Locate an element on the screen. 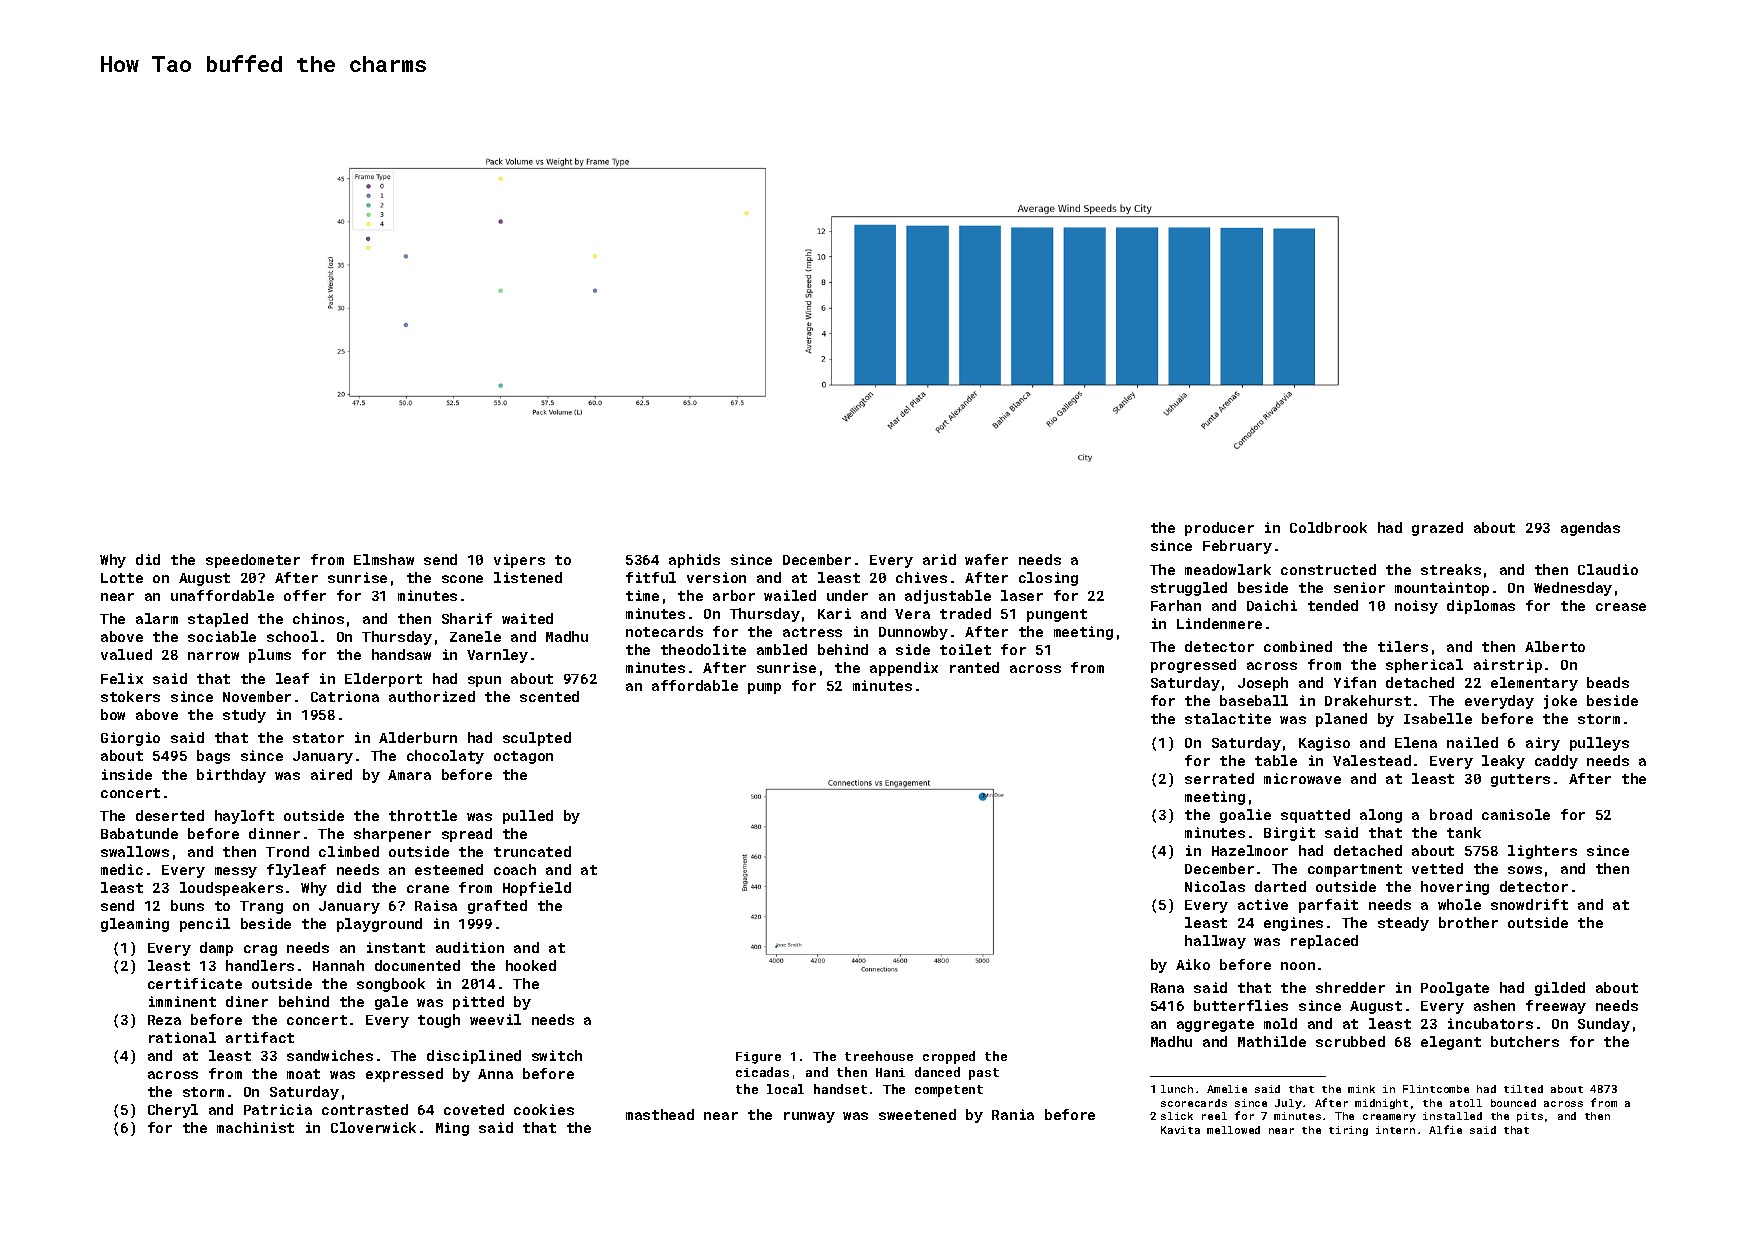  Flintcombe is located at coordinates (1436, 1089).
